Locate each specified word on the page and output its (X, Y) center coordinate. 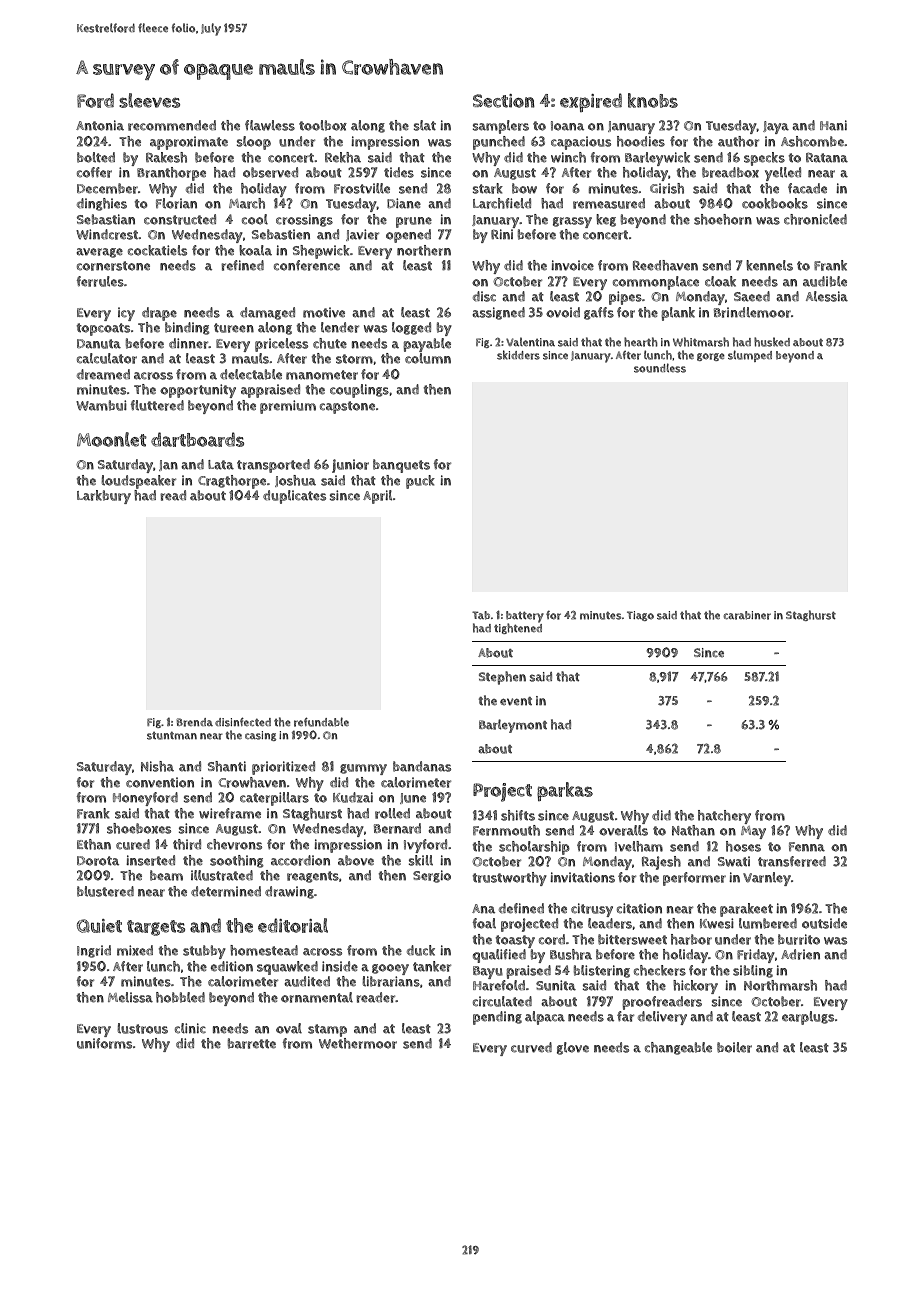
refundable (321, 722)
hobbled (180, 997)
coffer (94, 172)
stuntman (172, 736)
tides (399, 172)
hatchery (724, 817)
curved (531, 1047)
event (516, 701)
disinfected (243, 722)
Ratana (827, 158)
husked (772, 342)
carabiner (747, 615)
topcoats (103, 329)
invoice (572, 265)
